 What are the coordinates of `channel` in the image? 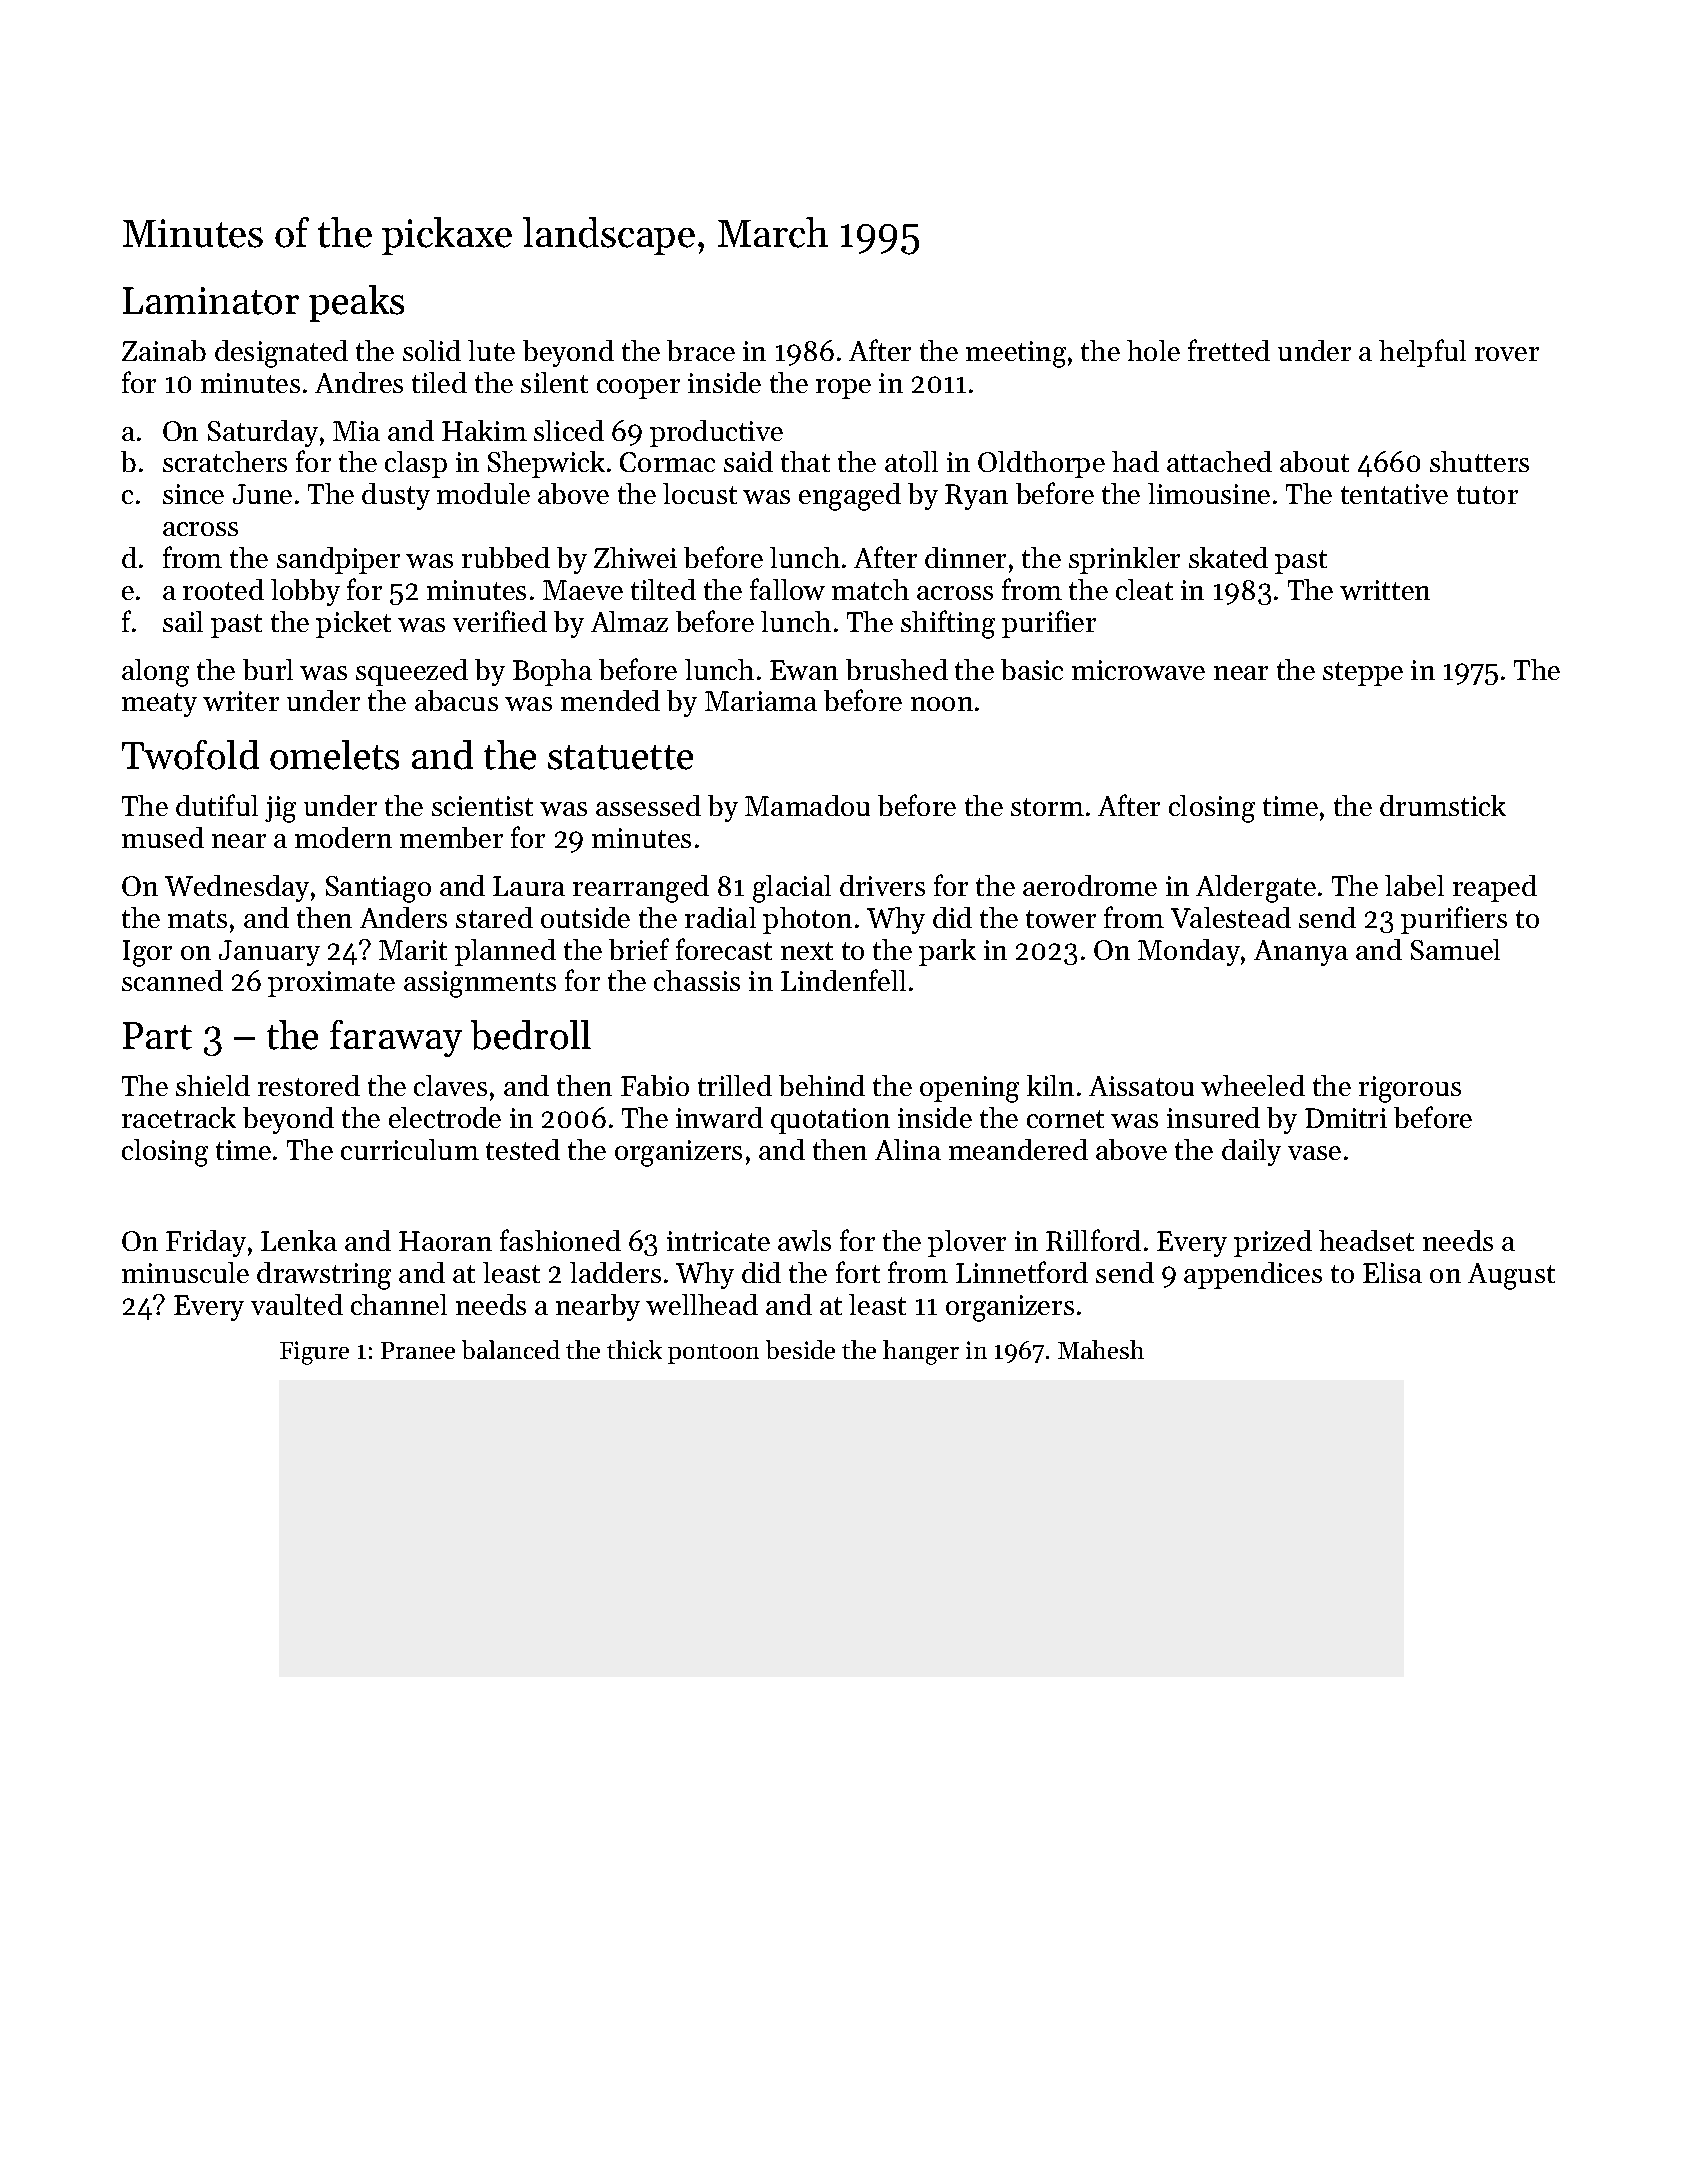 It's located at (399, 1304).
